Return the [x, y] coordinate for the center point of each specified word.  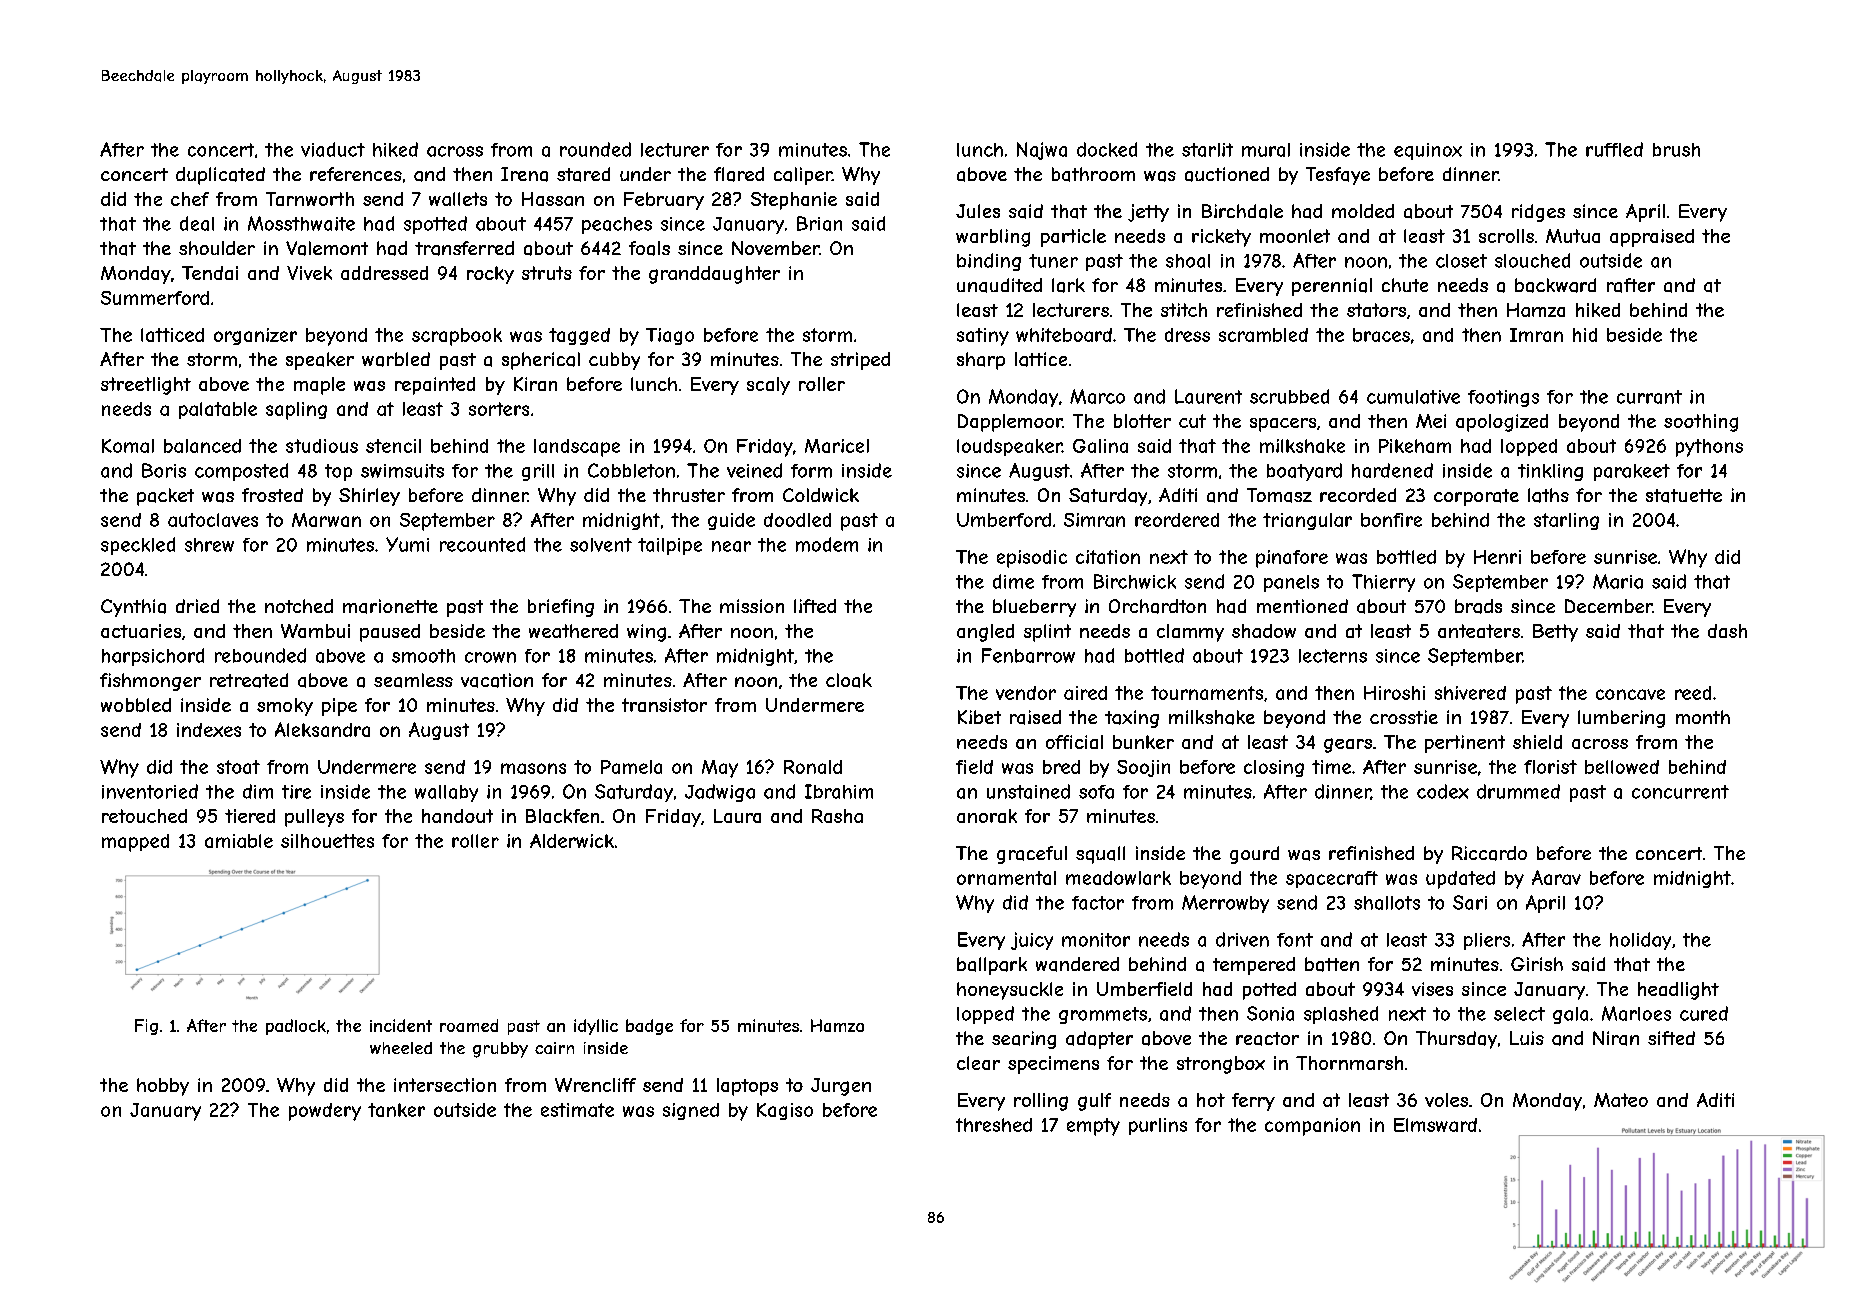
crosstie [1404, 717]
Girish [1537, 964]
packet [165, 497]
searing [1024, 1040]
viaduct [333, 149]
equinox [1428, 151]
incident [401, 1025]
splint [1047, 633]
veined [754, 470]
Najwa [1042, 151]
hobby [163, 1087]
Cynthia [133, 608]
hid [1585, 335]
